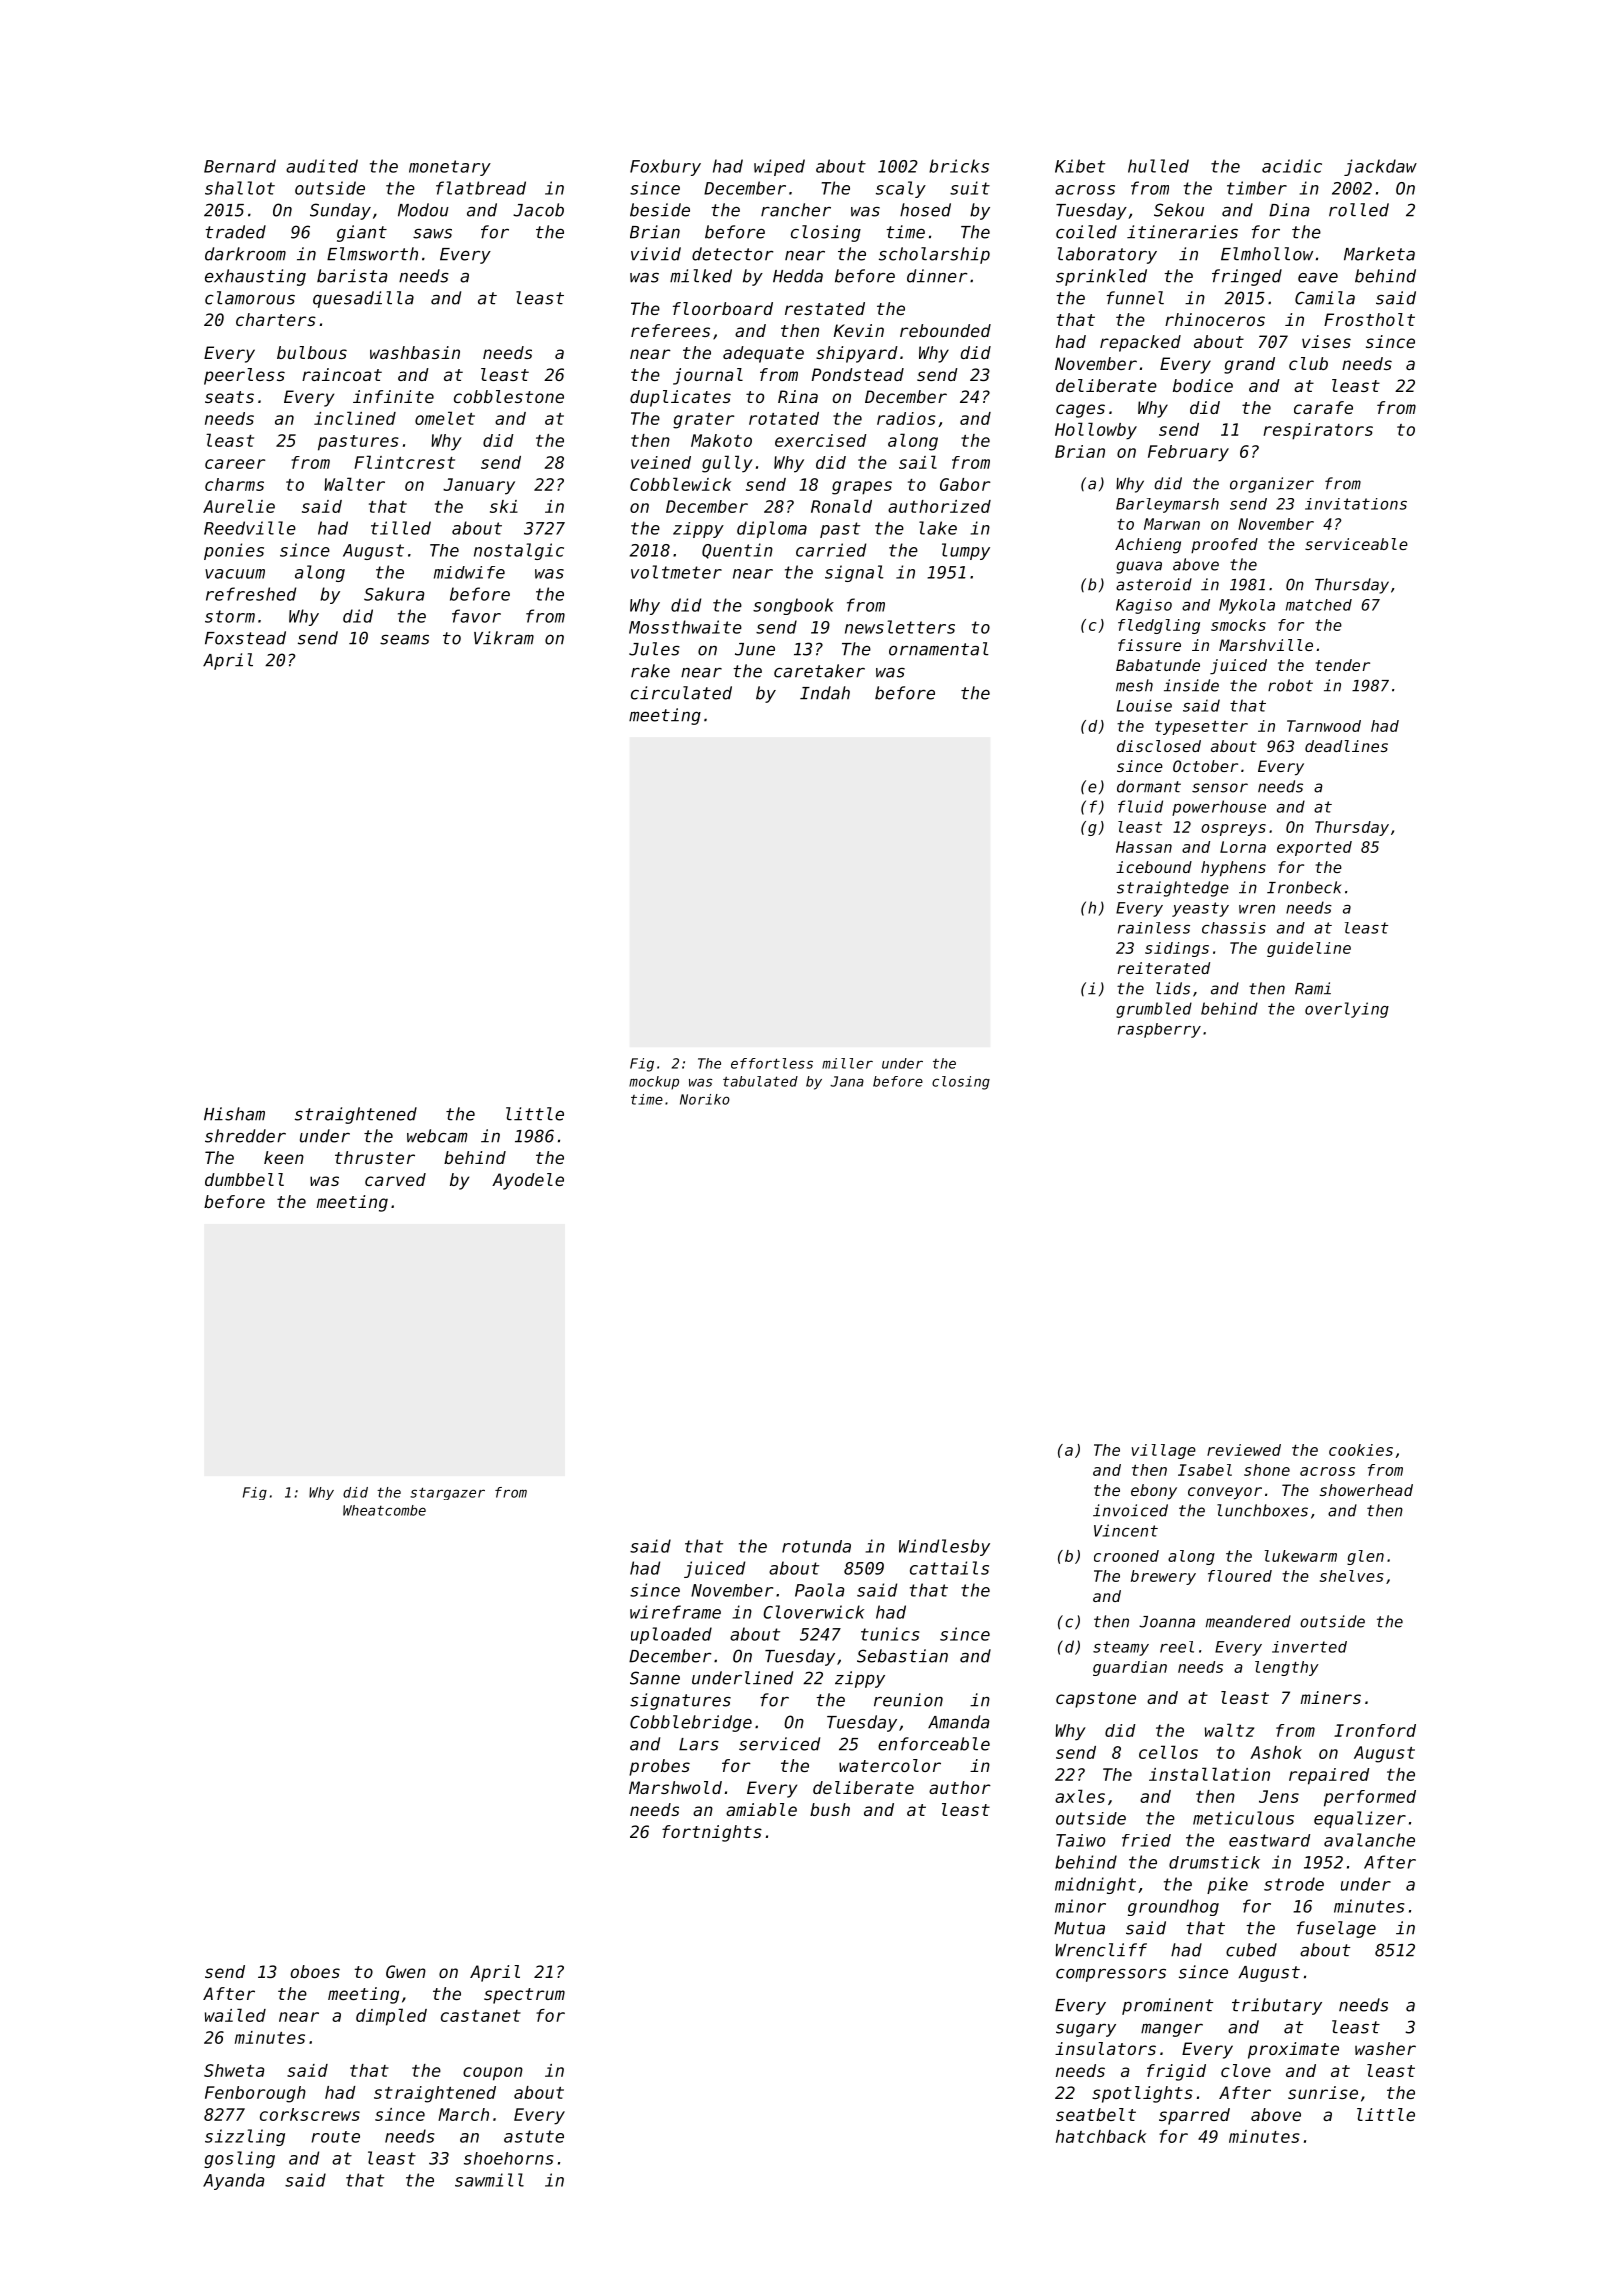  I want to click on route, so click(335, 2137).
